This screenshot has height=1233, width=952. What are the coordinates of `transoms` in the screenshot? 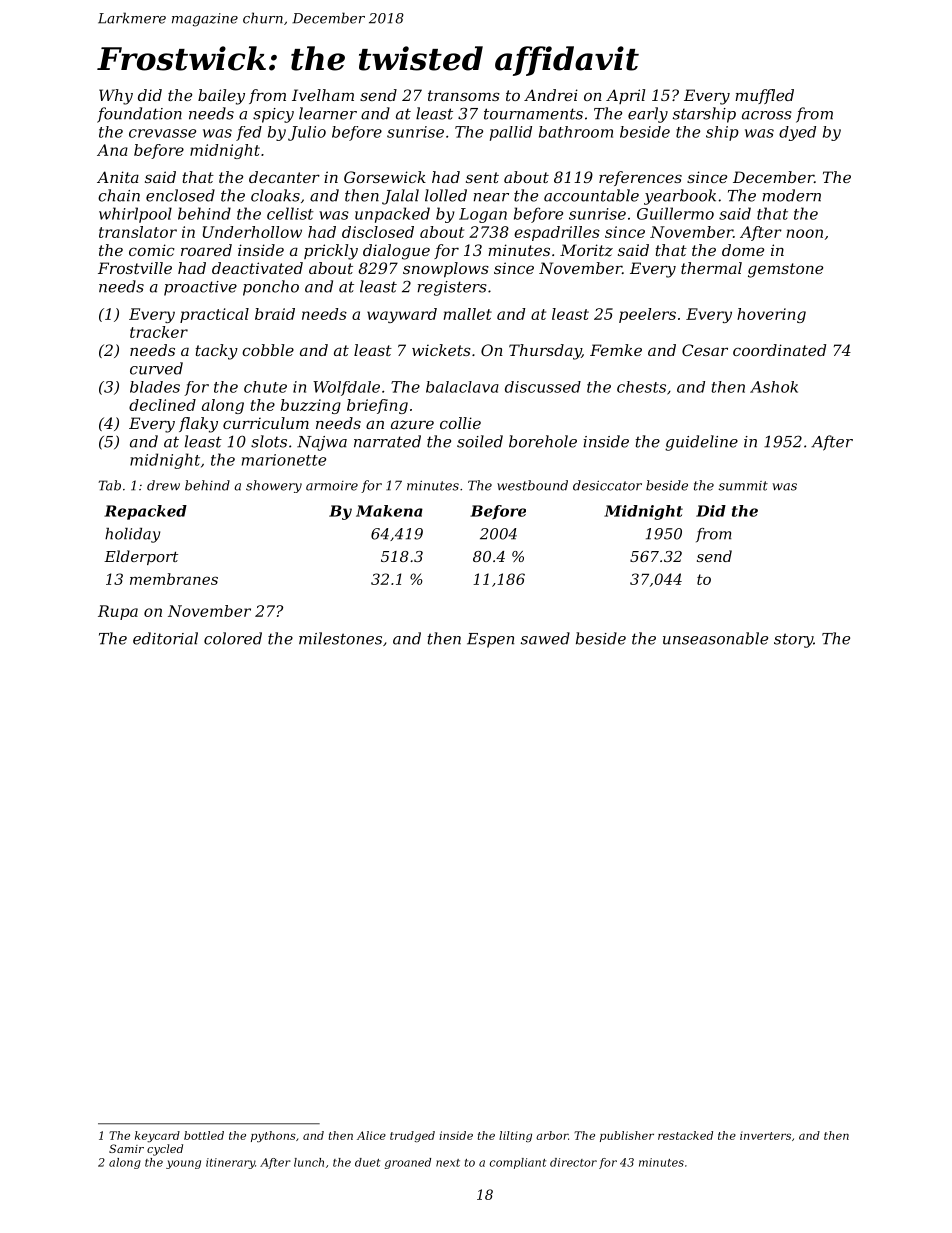 It's located at (464, 95).
